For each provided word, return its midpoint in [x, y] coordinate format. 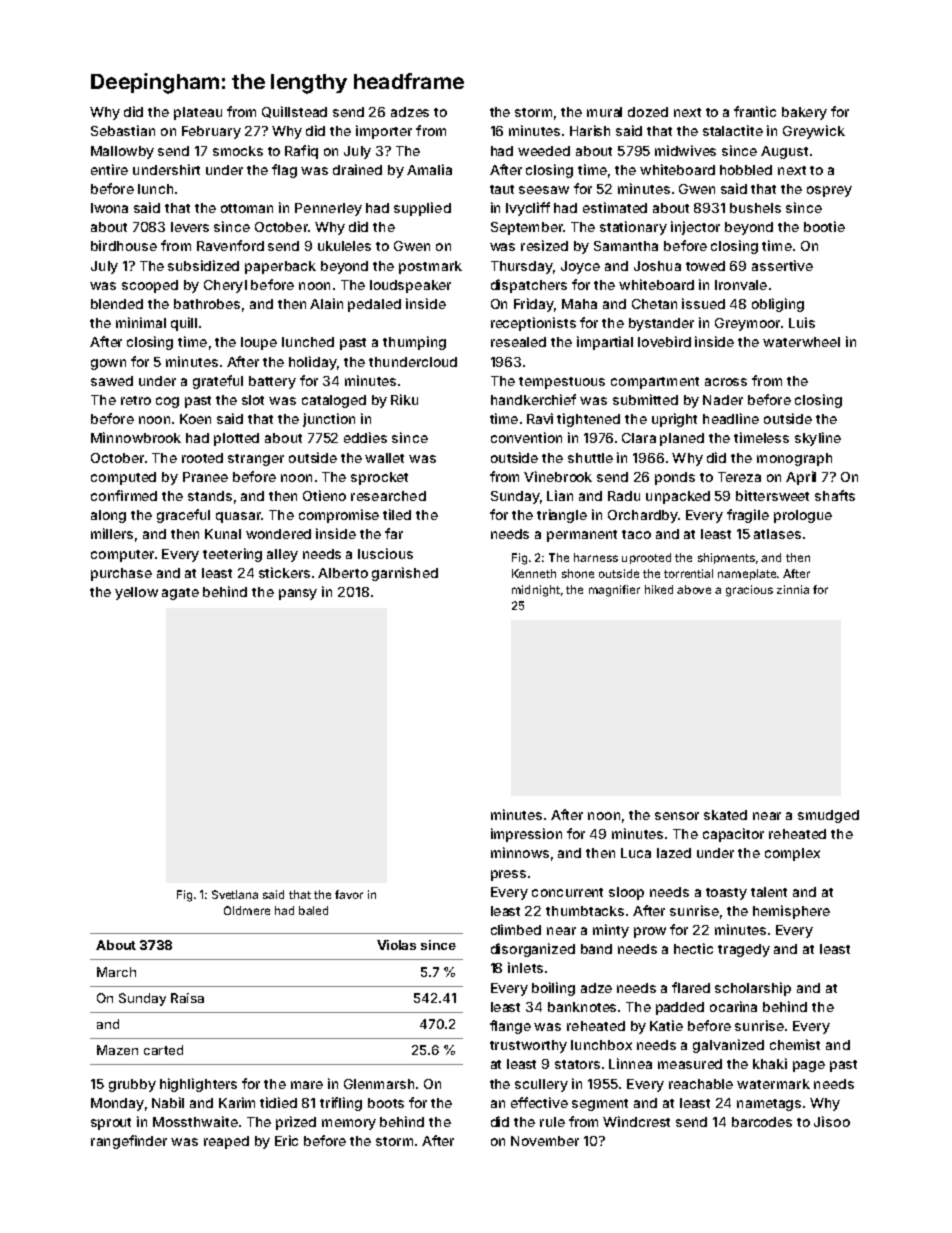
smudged [828, 816]
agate [180, 594]
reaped [226, 1142]
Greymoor [747, 324]
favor [349, 894]
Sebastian [123, 130]
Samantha [626, 246]
